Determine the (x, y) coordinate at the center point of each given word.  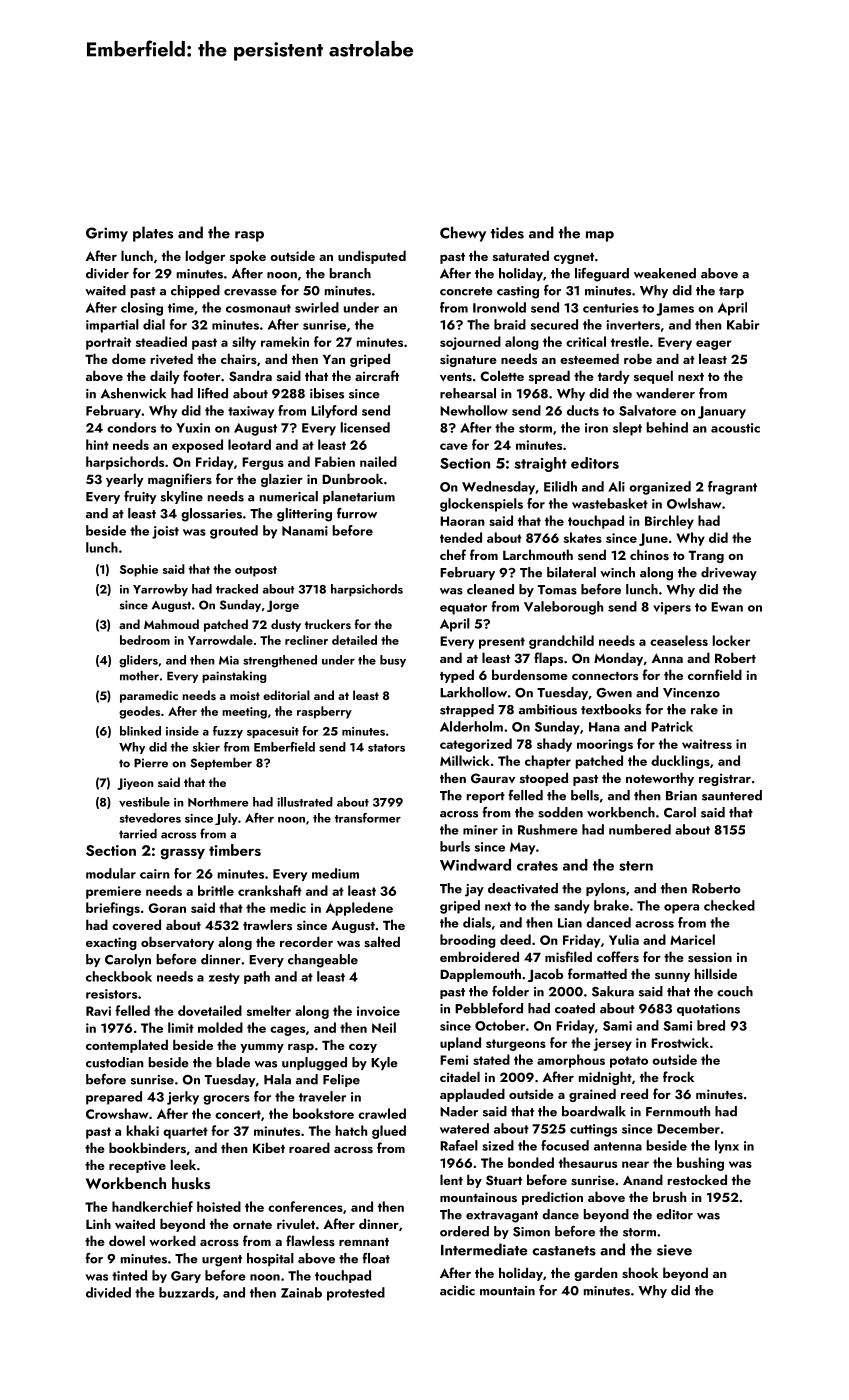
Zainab (301, 1292)
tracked (237, 589)
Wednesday (498, 488)
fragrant (732, 488)
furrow (357, 513)
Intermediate (484, 1249)
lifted (213, 393)
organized (660, 488)
